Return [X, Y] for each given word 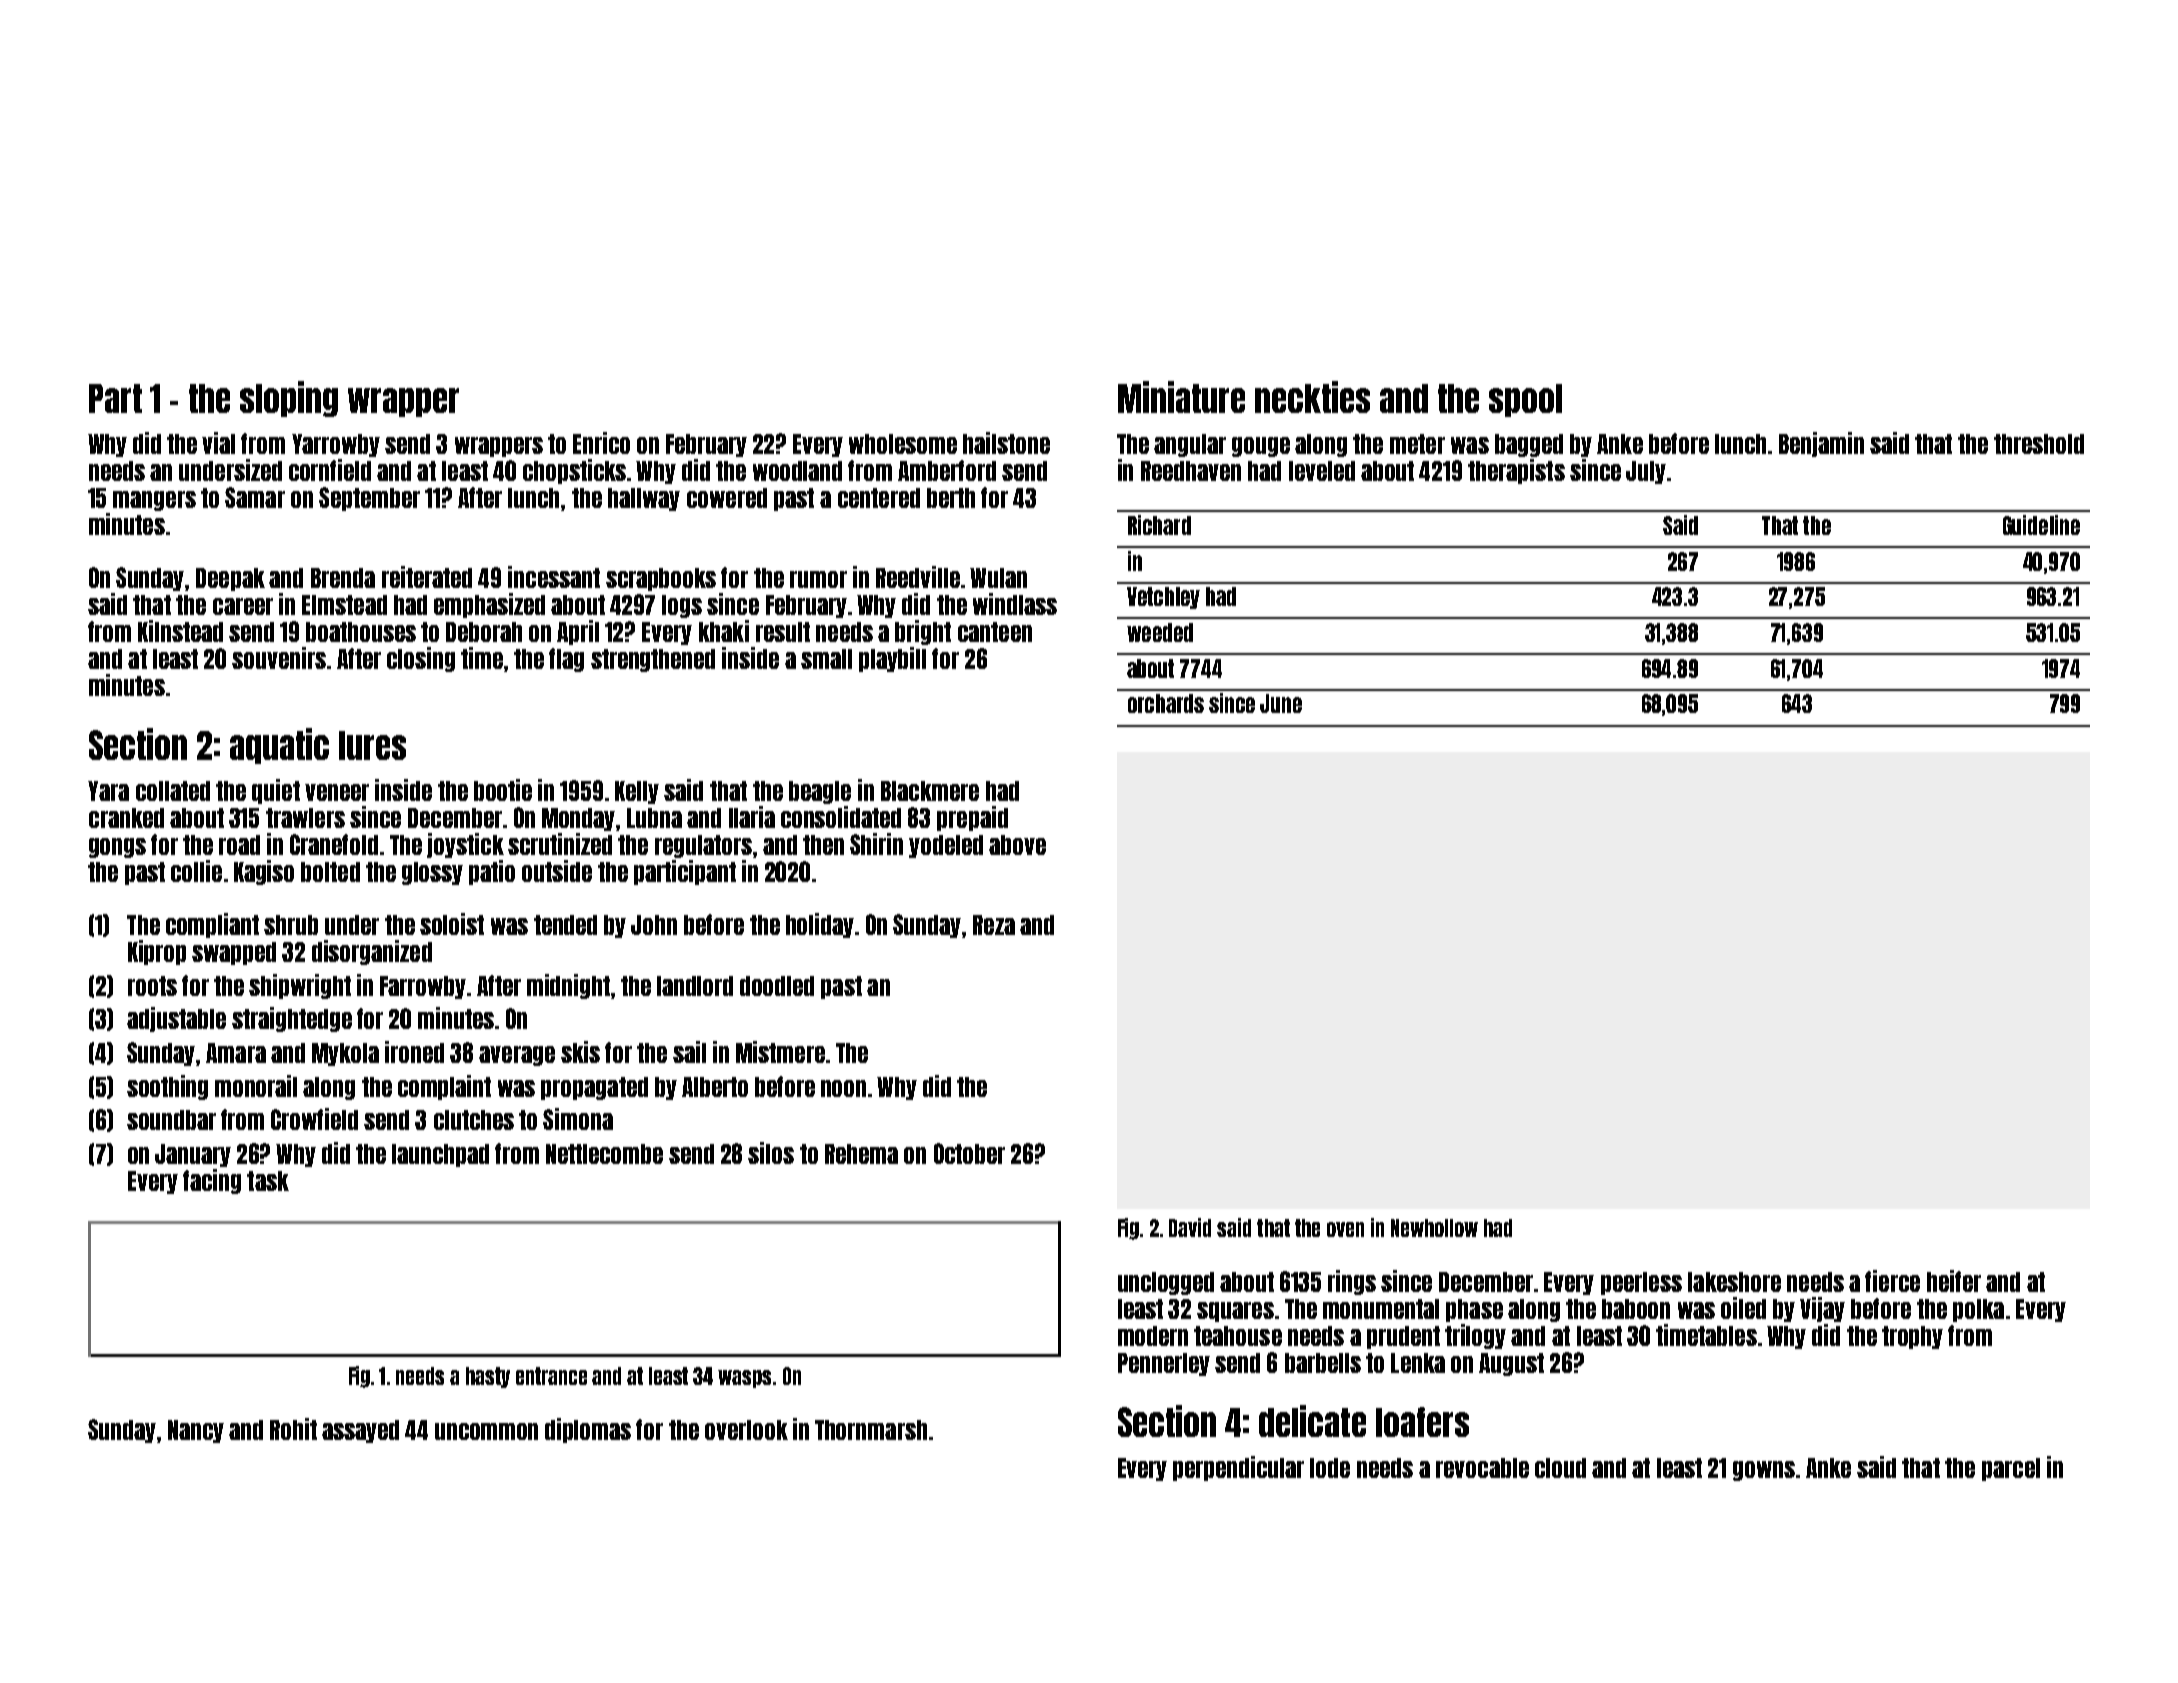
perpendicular [1238, 1468]
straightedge [292, 1019]
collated [173, 791]
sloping [289, 399]
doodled [777, 986]
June [1281, 703]
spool [1525, 400]
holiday [820, 925]
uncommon [486, 1431]
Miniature [1181, 397]
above [1017, 845]
